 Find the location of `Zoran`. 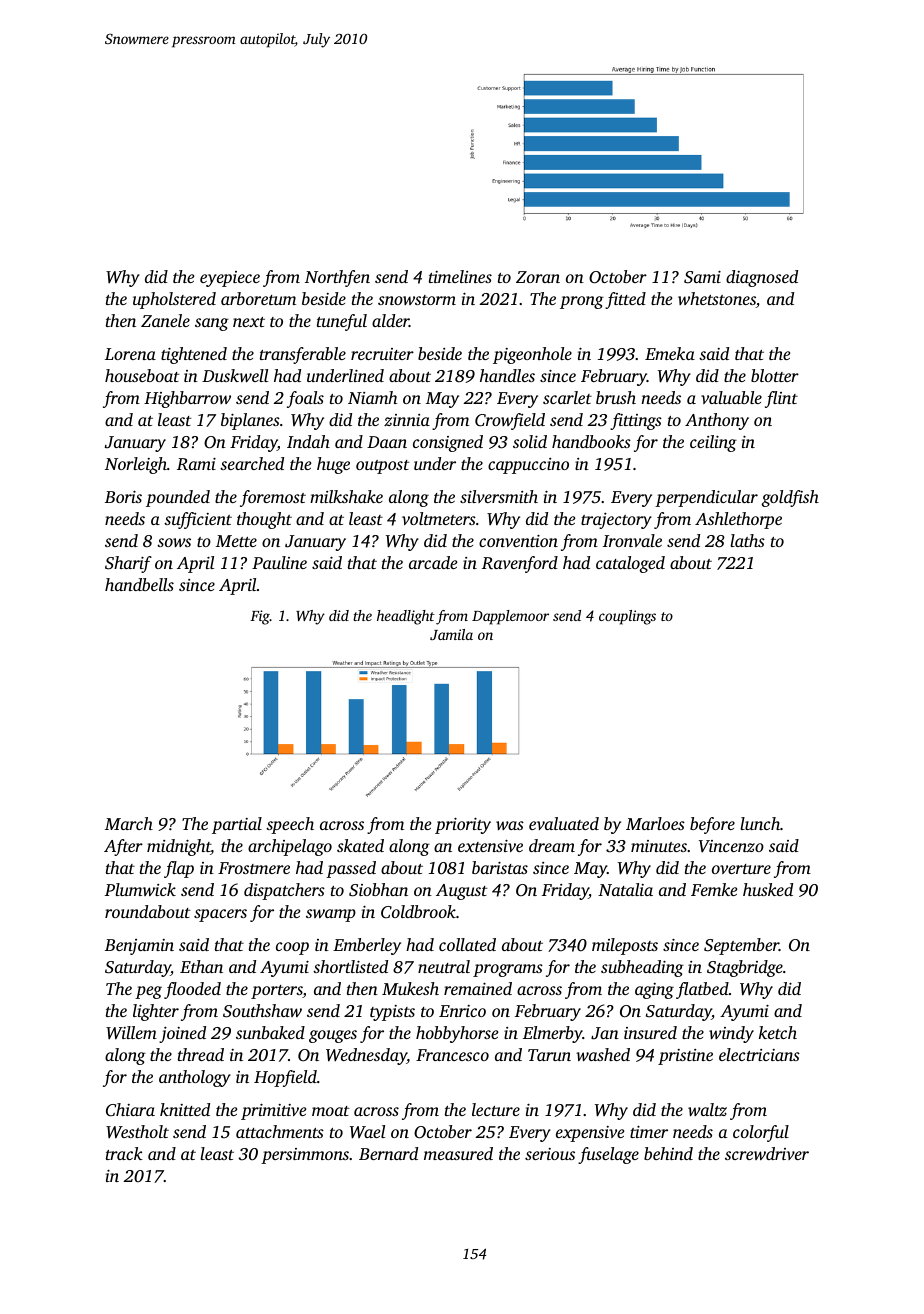

Zoran is located at coordinates (538, 277).
